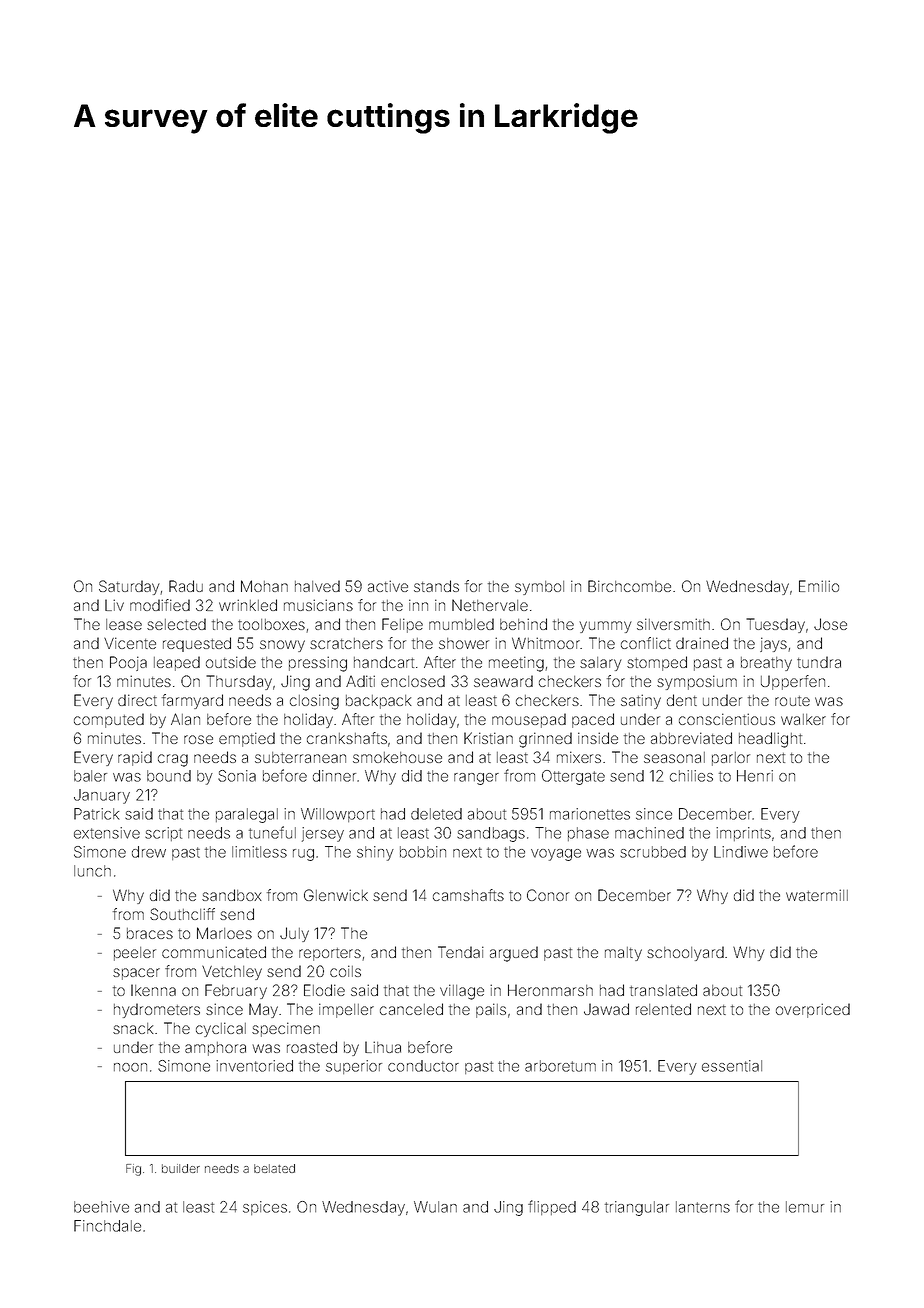  I want to click on limitless, so click(259, 852).
